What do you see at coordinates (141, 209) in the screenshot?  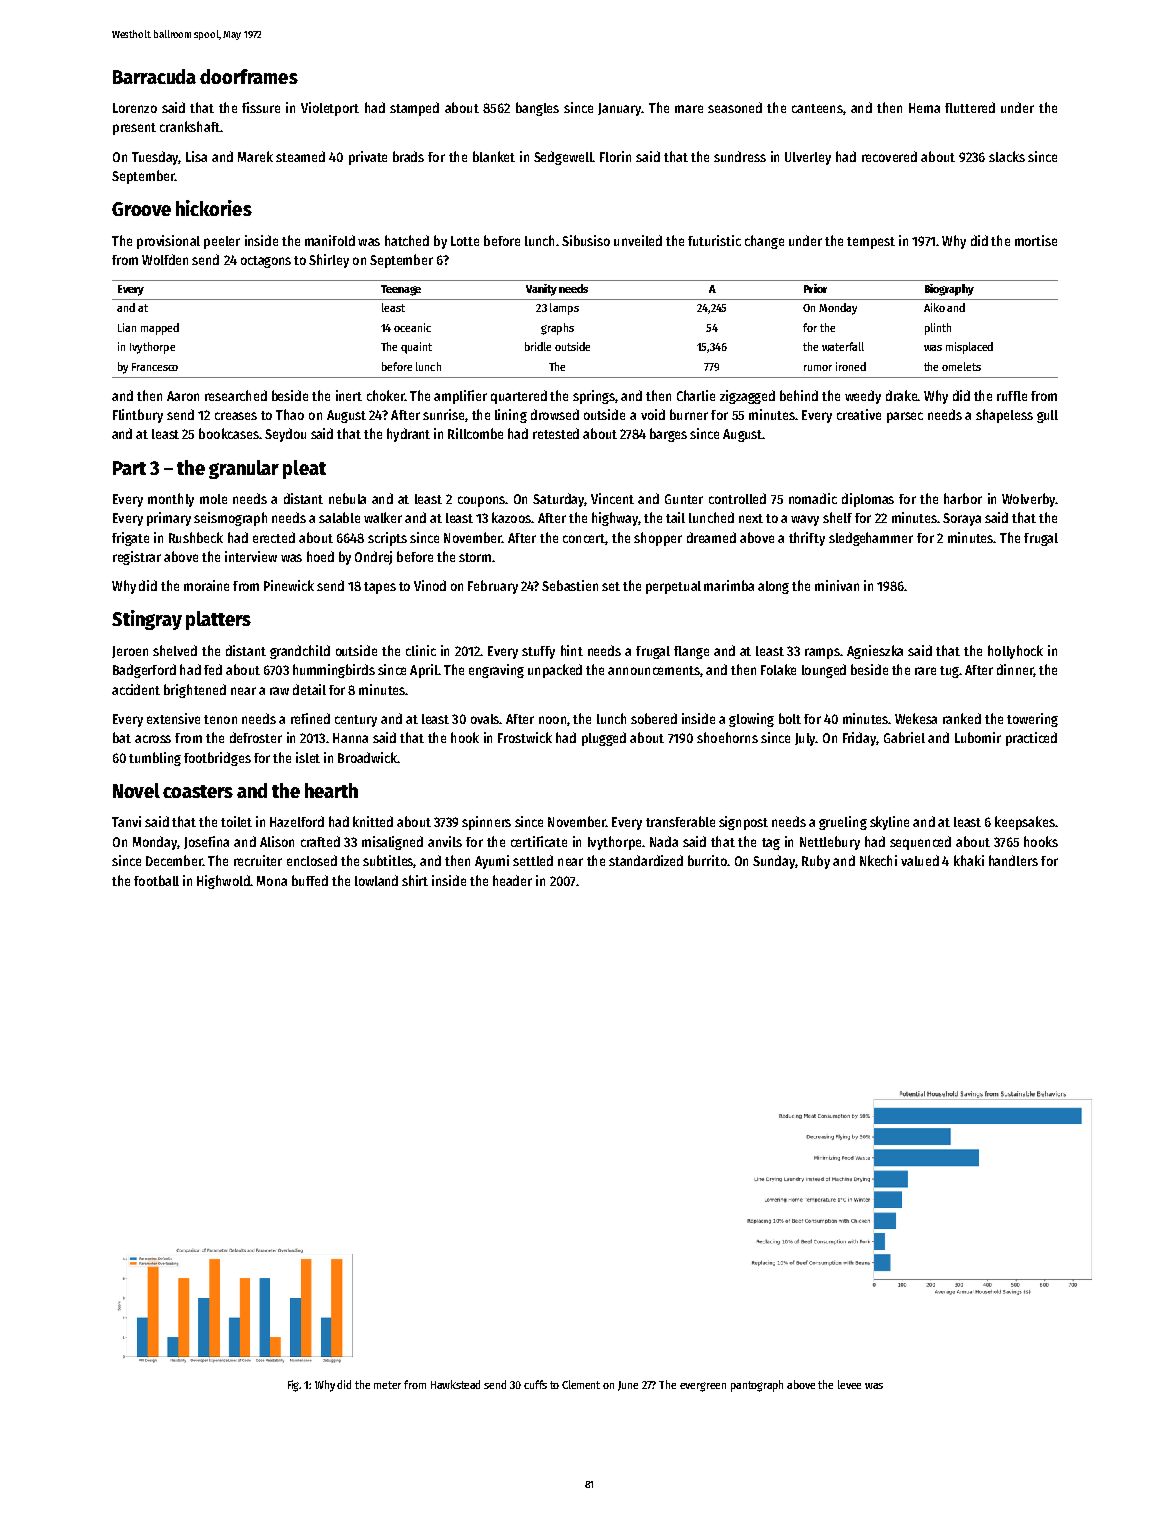 I see `Groove` at bounding box center [141, 209].
